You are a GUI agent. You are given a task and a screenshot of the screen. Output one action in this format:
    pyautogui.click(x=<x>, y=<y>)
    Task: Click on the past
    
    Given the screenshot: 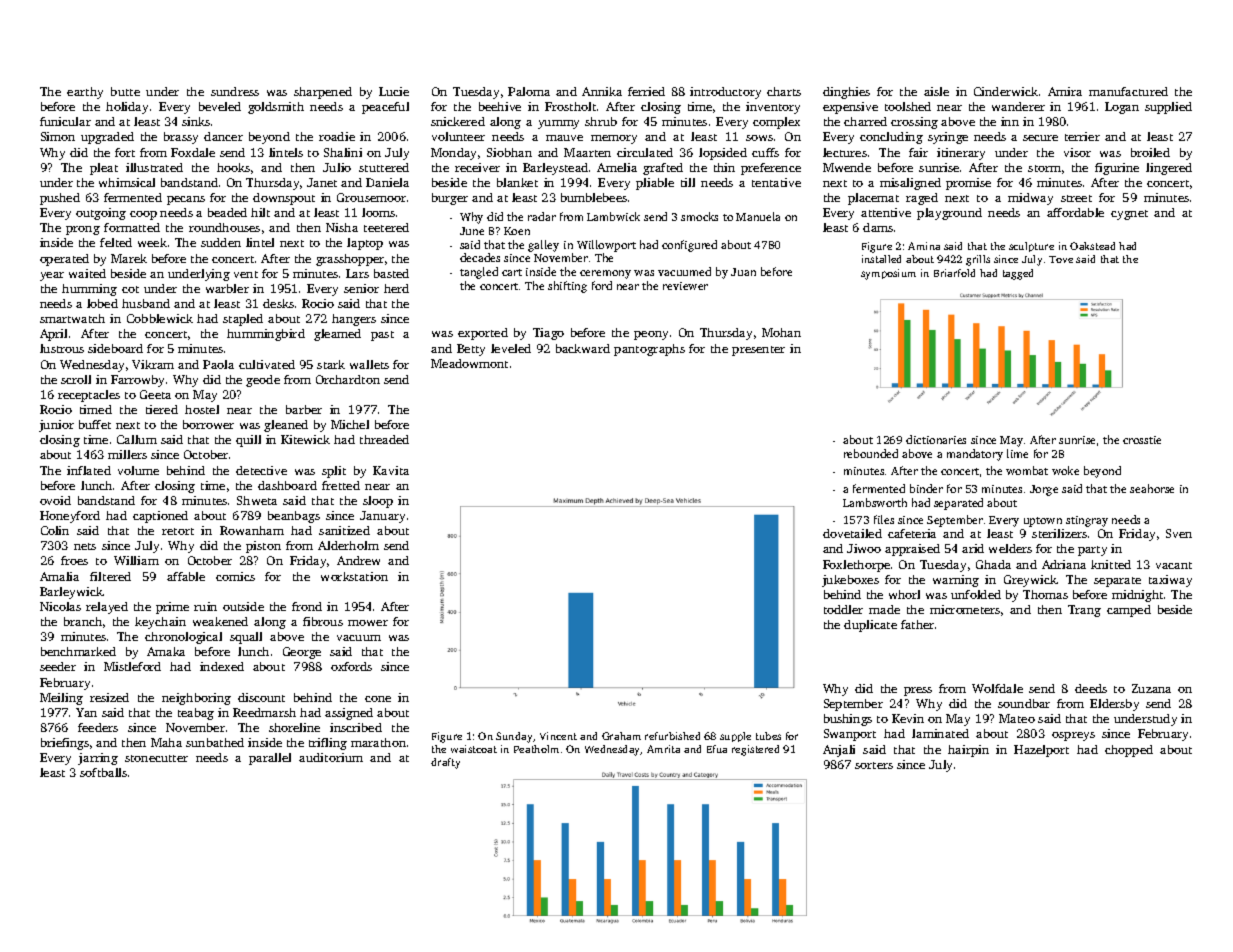 What is the action you would take?
    pyautogui.click(x=382, y=336)
